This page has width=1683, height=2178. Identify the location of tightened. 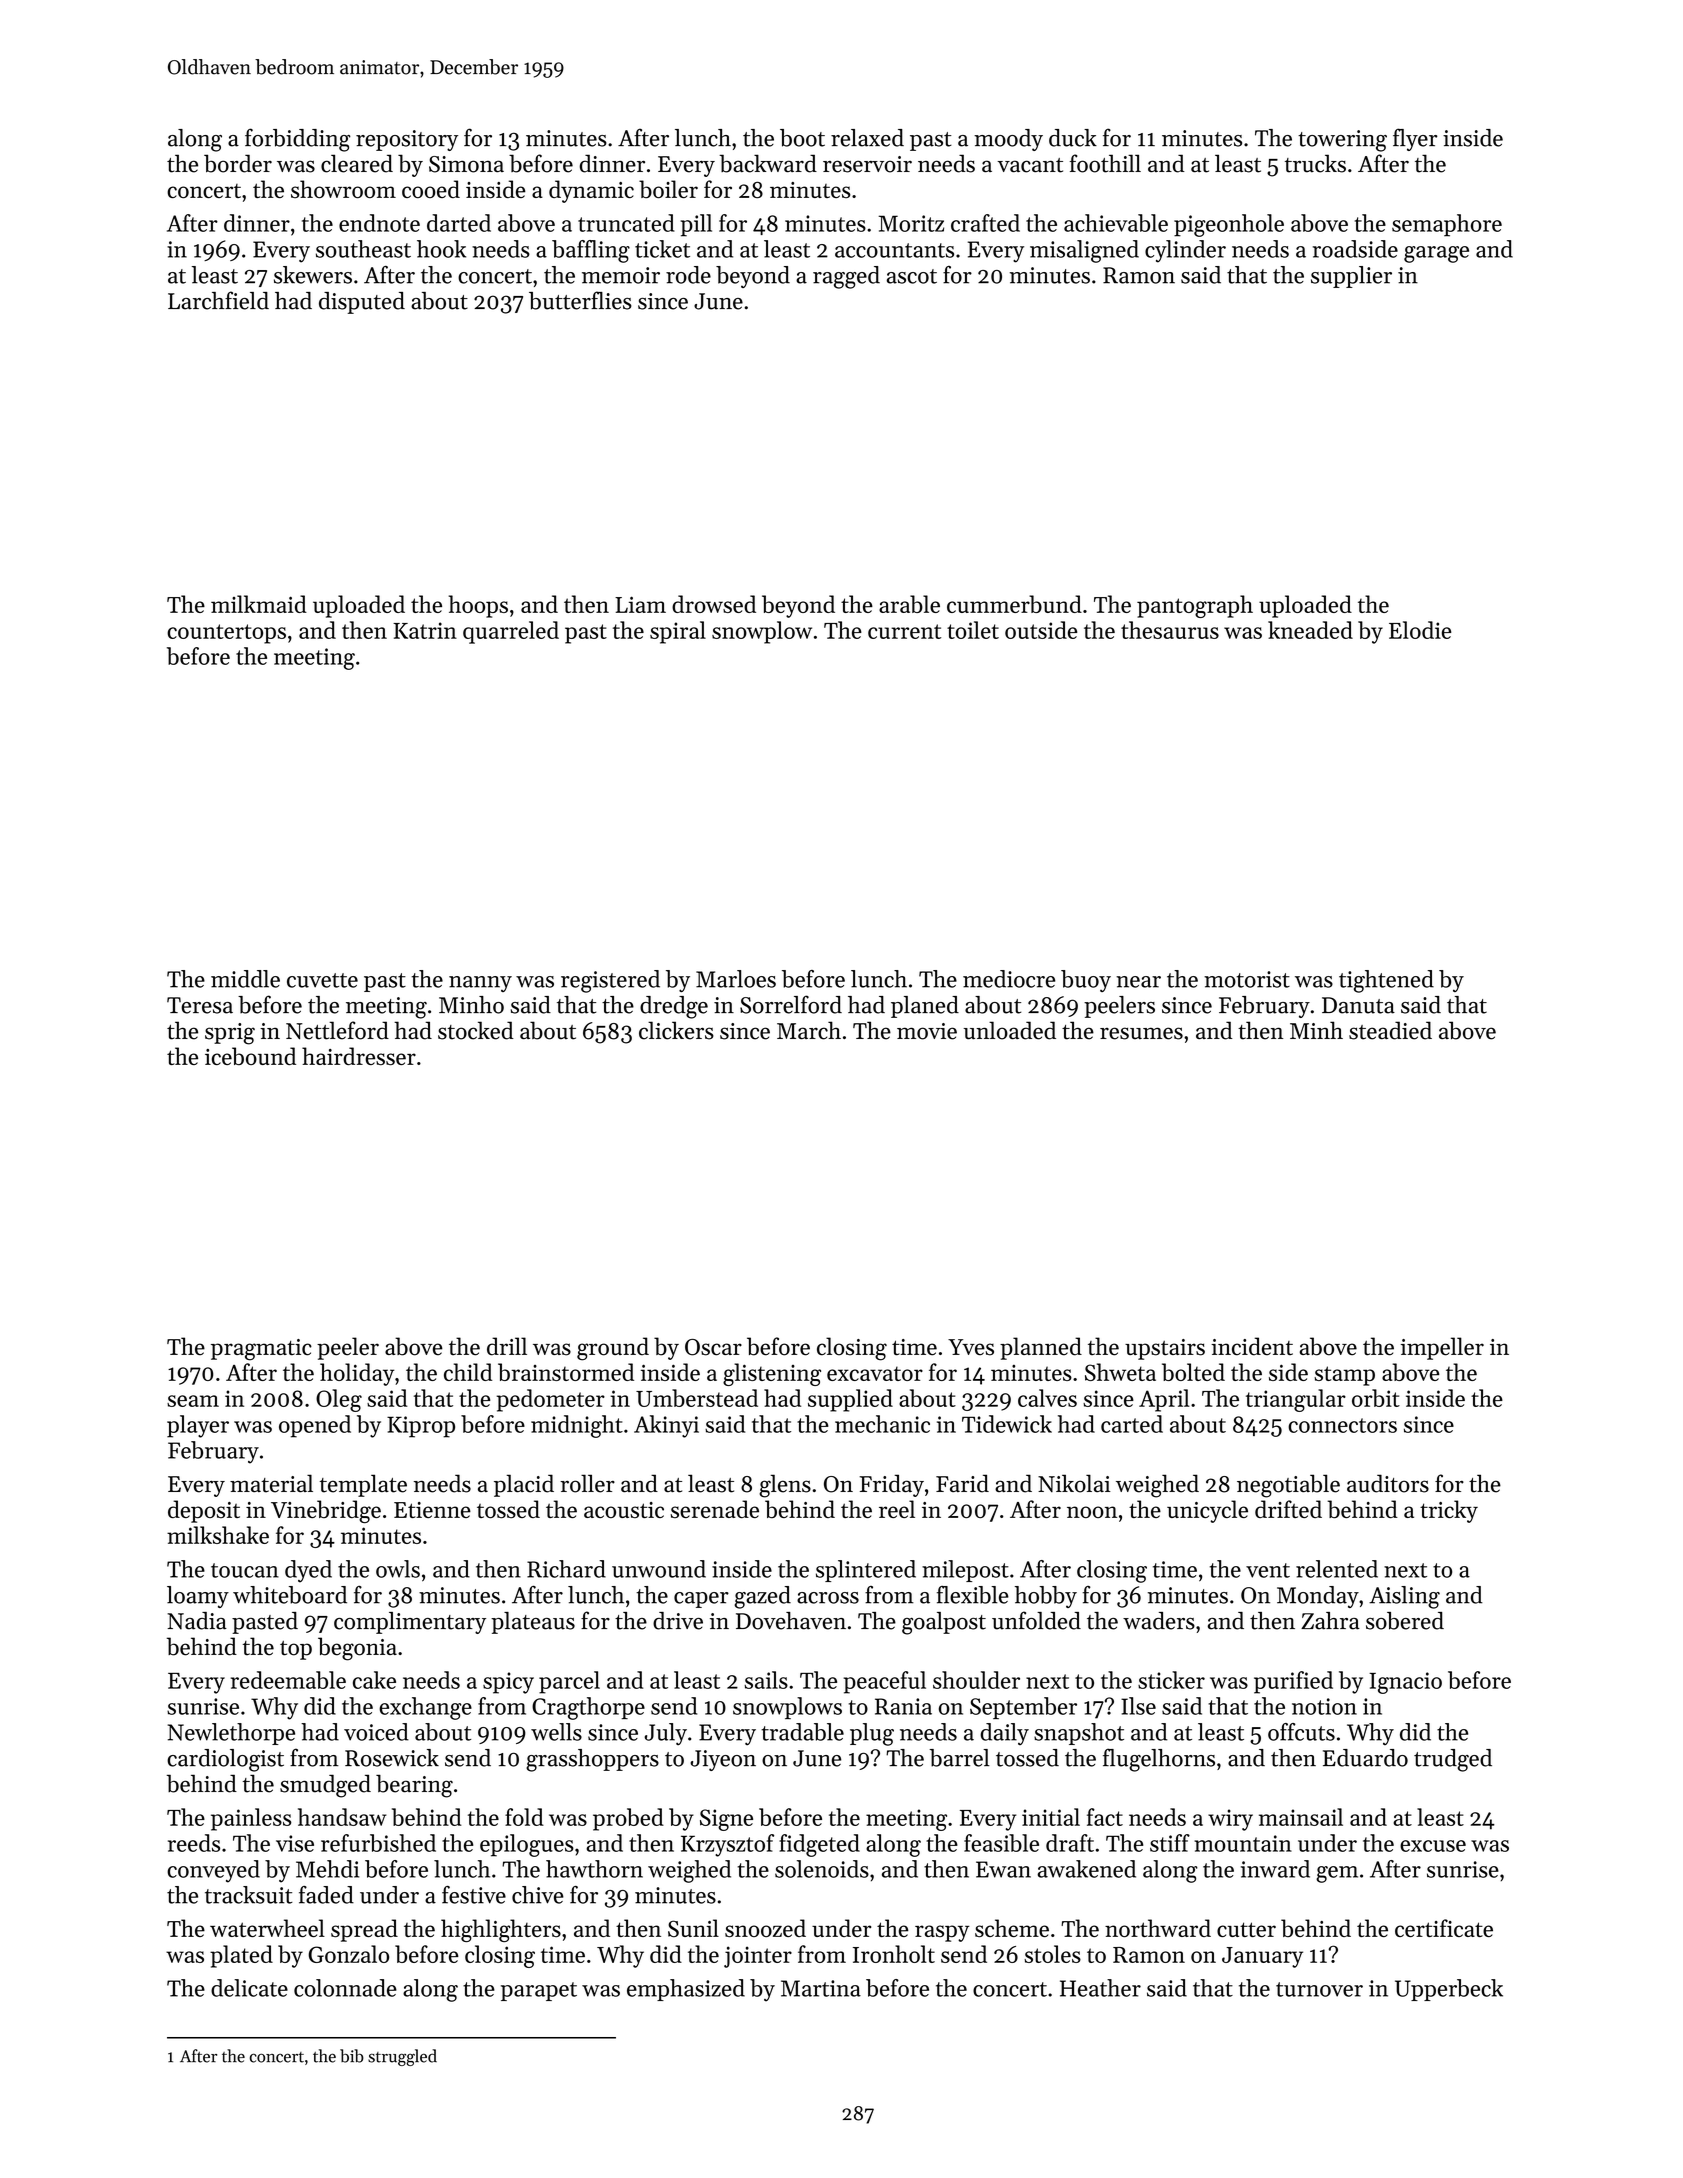
(1386, 981).
